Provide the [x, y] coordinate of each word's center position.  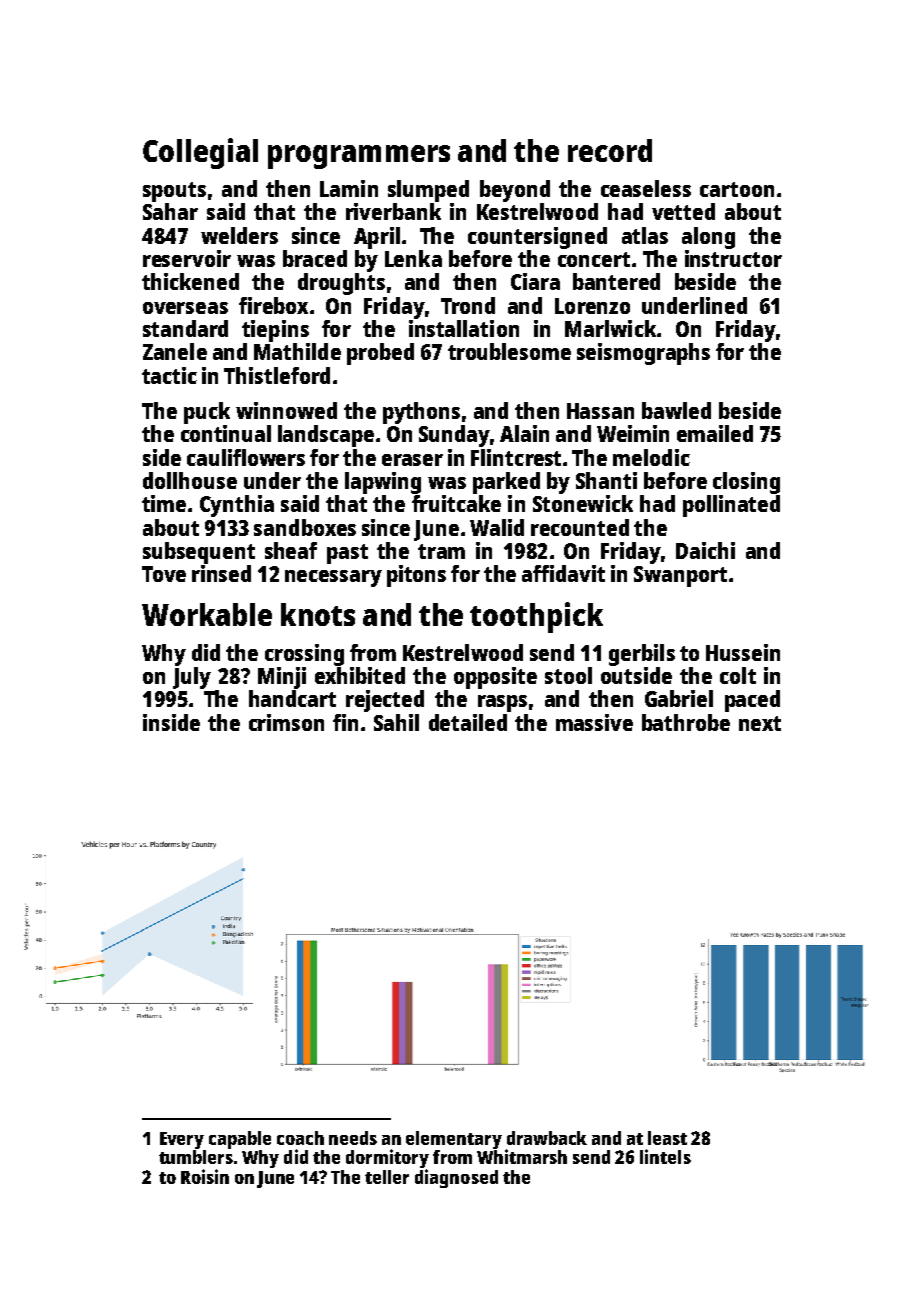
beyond [515, 191]
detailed [468, 722]
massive [594, 722]
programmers [359, 157]
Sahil [396, 722]
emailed [715, 433]
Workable [207, 614]
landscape [326, 436]
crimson [286, 722]
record [610, 150]
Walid [497, 527]
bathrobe [686, 722]
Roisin [205, 1176]
